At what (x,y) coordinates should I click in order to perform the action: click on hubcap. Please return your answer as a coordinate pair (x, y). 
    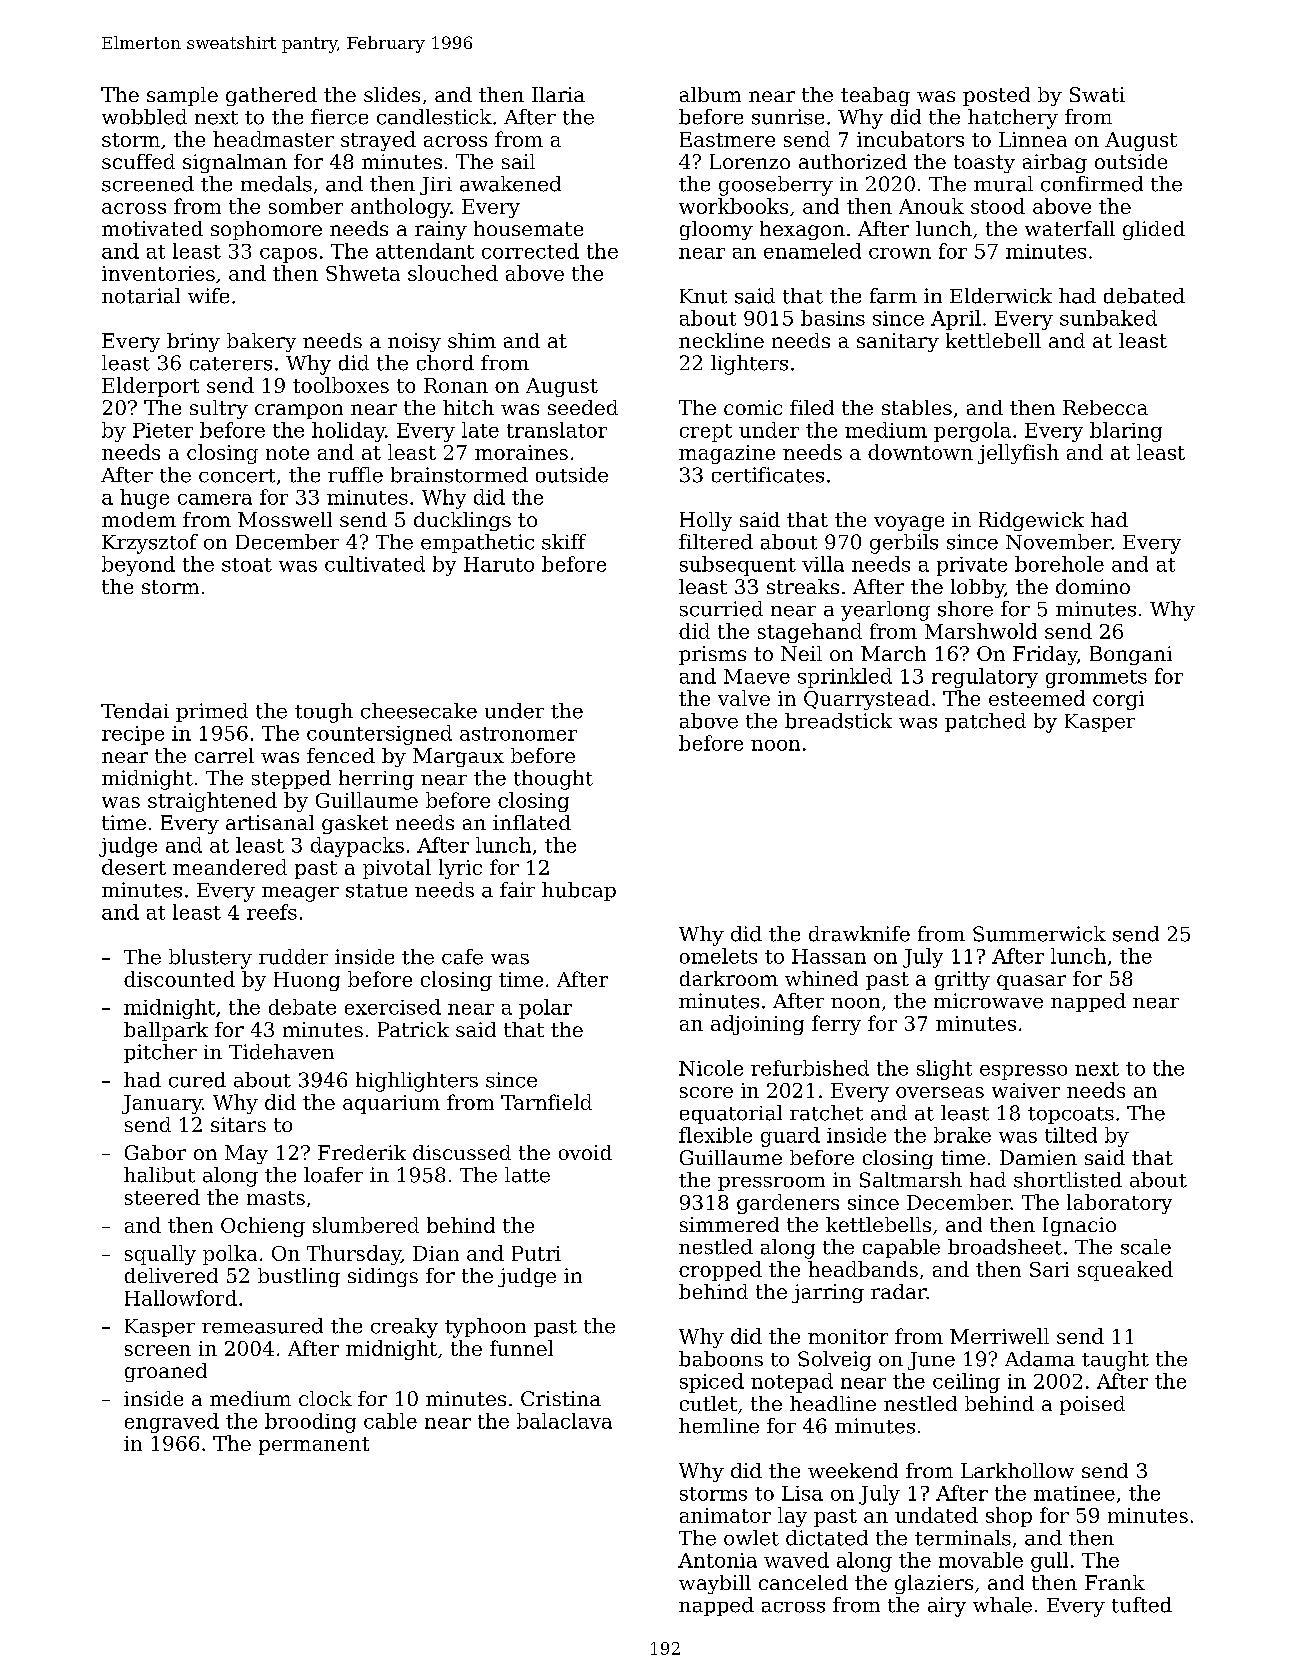
    Looking at the image, I should click on (579, 891).
